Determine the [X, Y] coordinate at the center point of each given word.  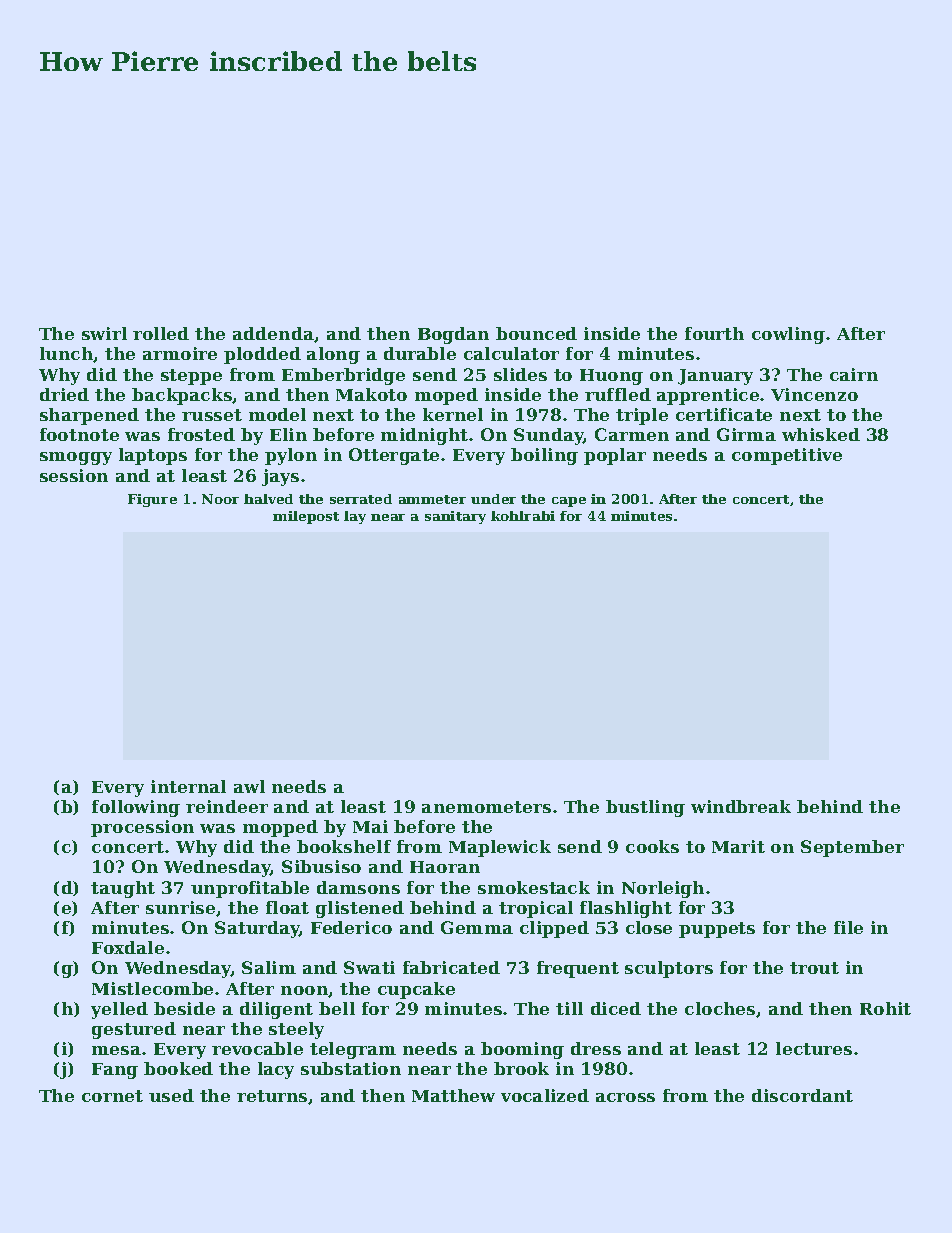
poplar [615, 456]
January [715, 377]
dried [64, 394]
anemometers [486, 807]
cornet [112, 1096]
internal [188, 786]
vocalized [545, 1095]
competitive [787, 456]
